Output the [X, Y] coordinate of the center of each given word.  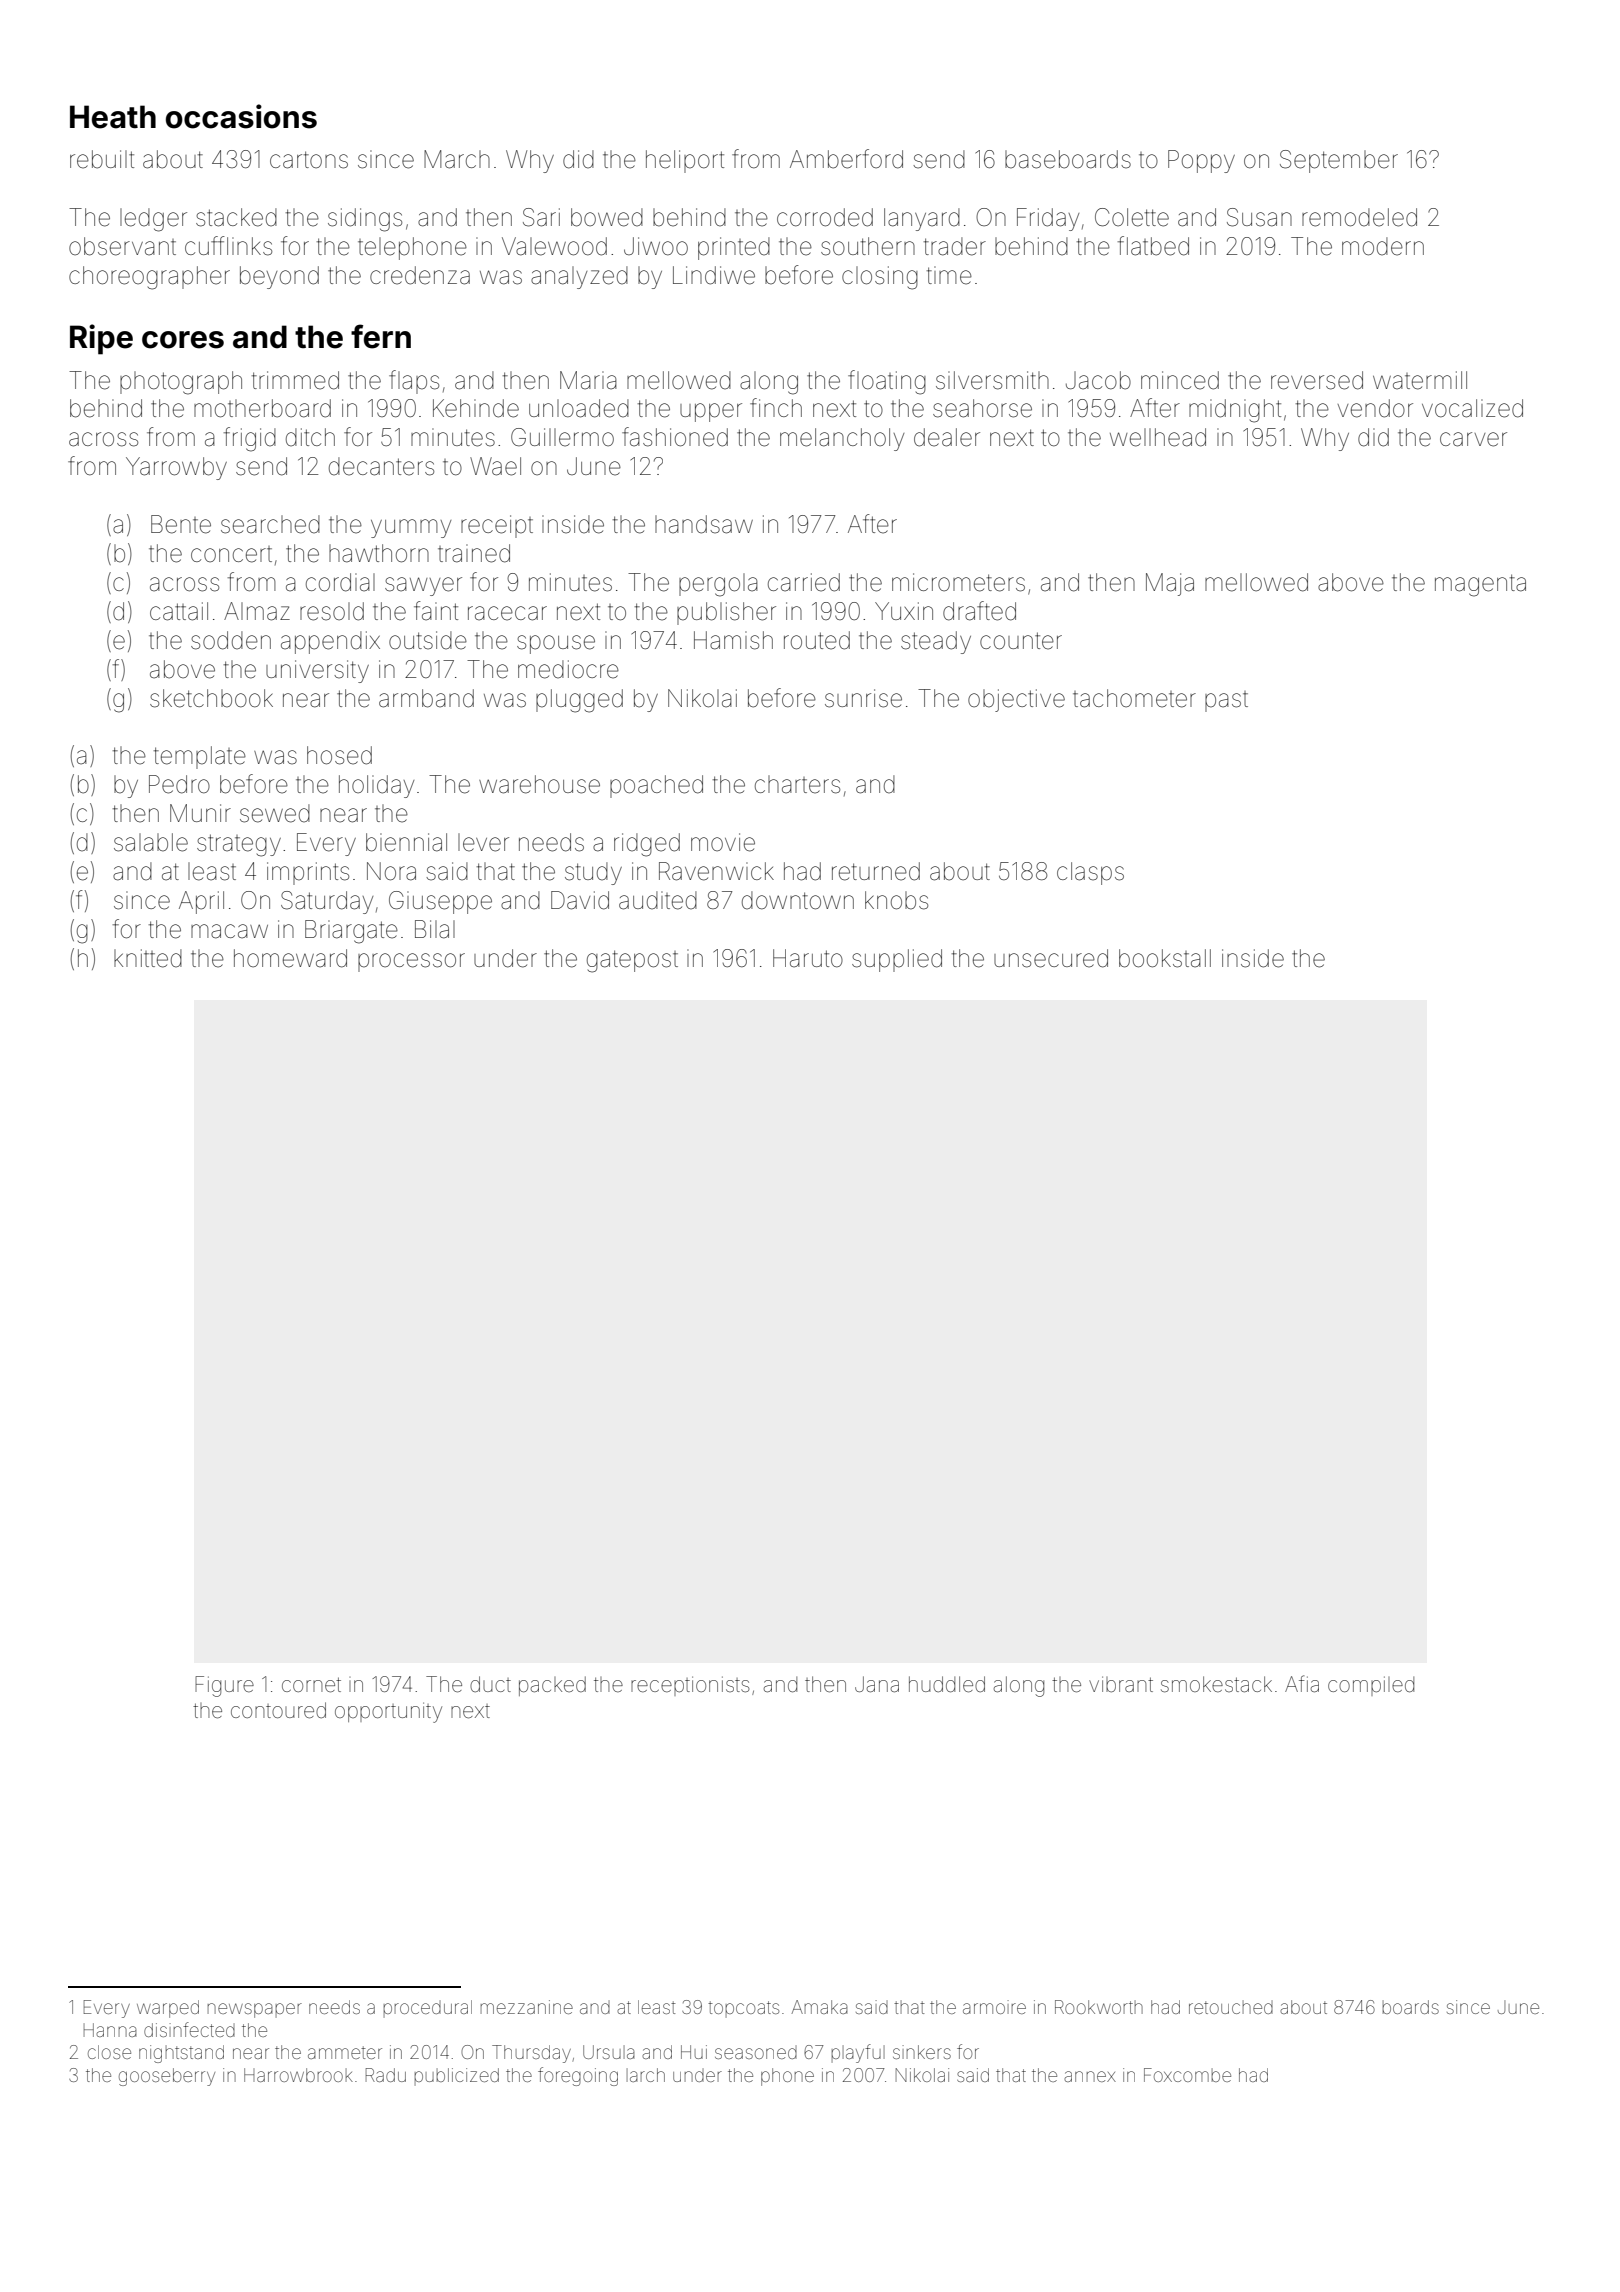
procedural [428, 2008]
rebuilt [102, 159]
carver [1473, 439]
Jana [877, 1684]
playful [858, 2053]
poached [656, 786]
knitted [148, 958]
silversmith [992, 380]
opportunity [388, 1712]
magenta [1480, 585]
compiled [1371, 1686]
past [1226, 701]
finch [776, 407]
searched [270, 524]
